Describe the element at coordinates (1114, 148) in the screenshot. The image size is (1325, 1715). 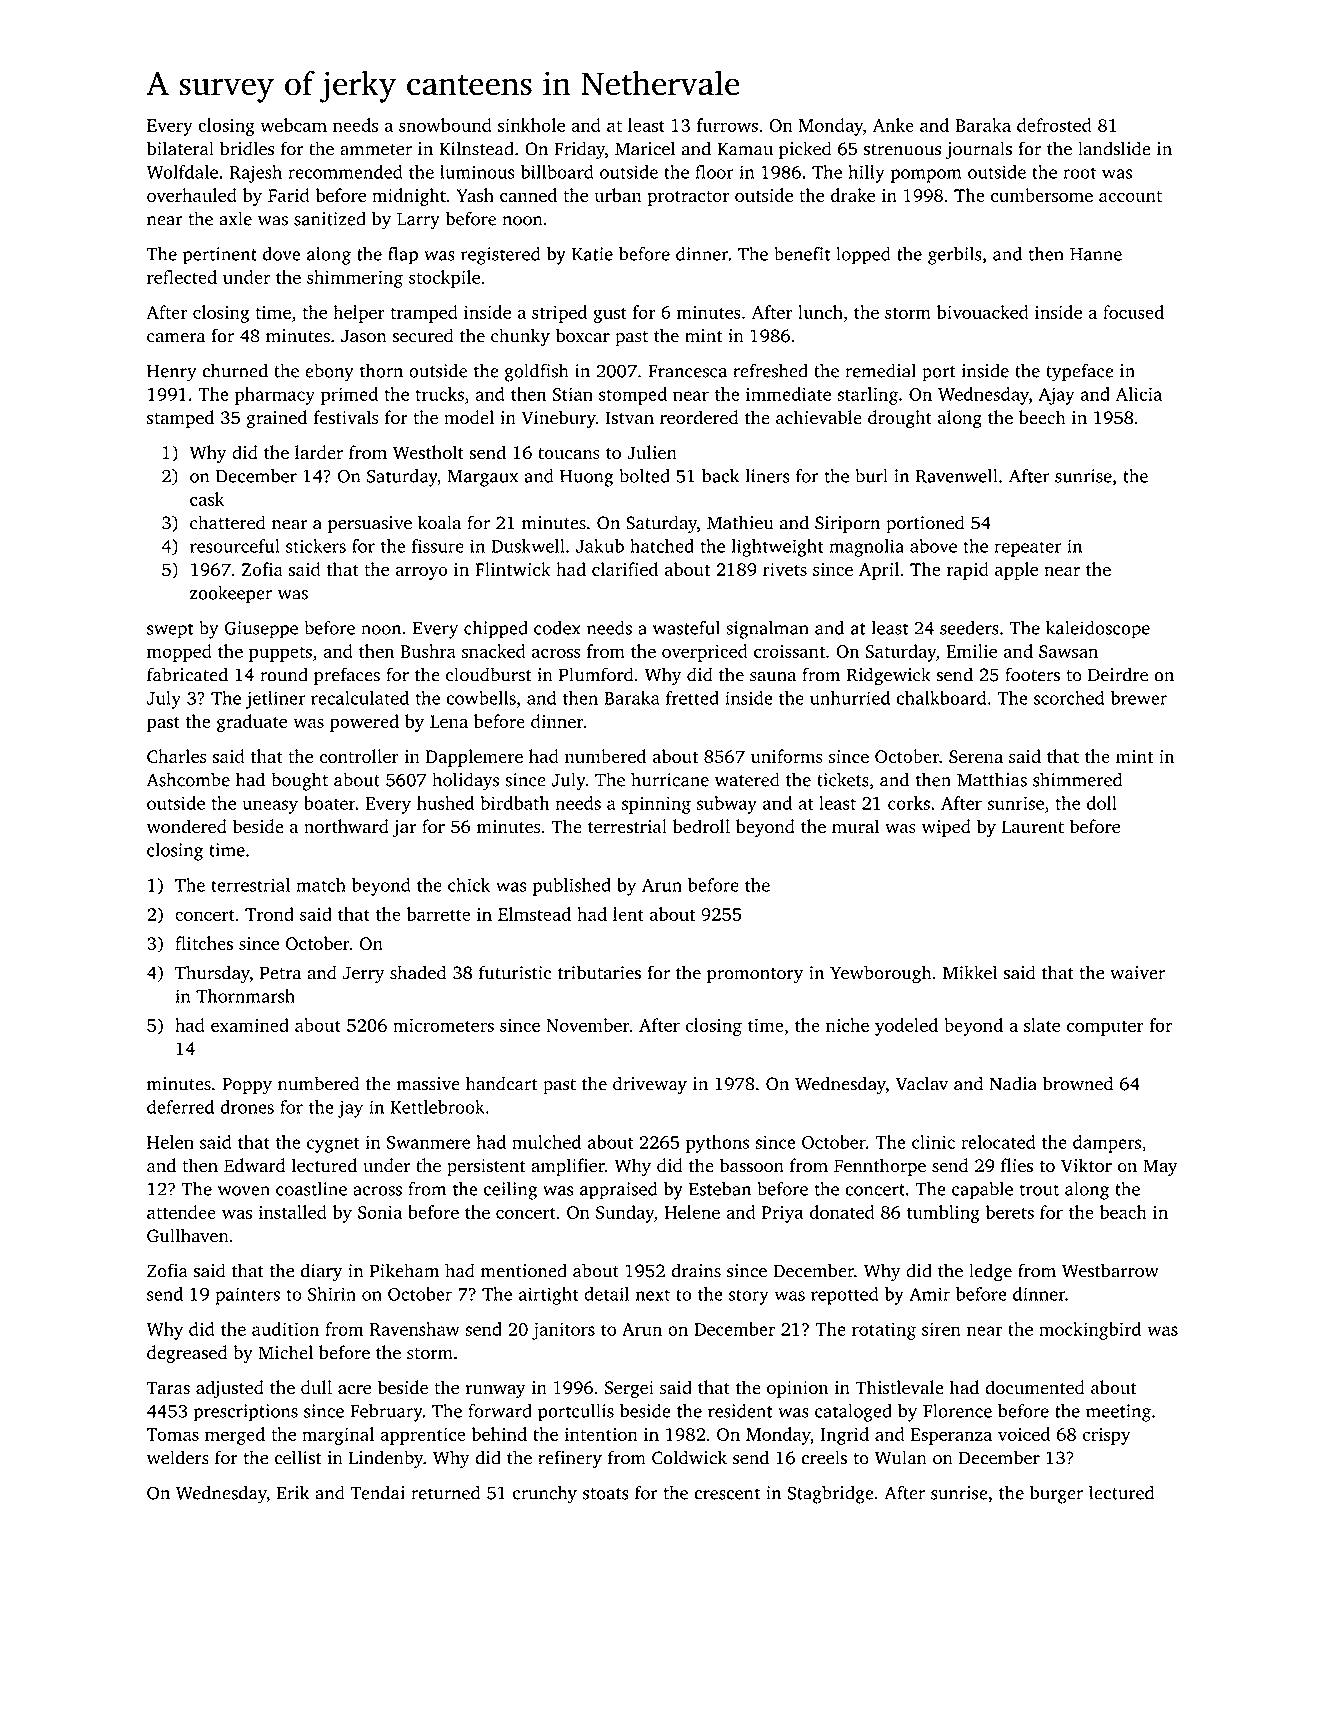
I see `landslide` at that location.
